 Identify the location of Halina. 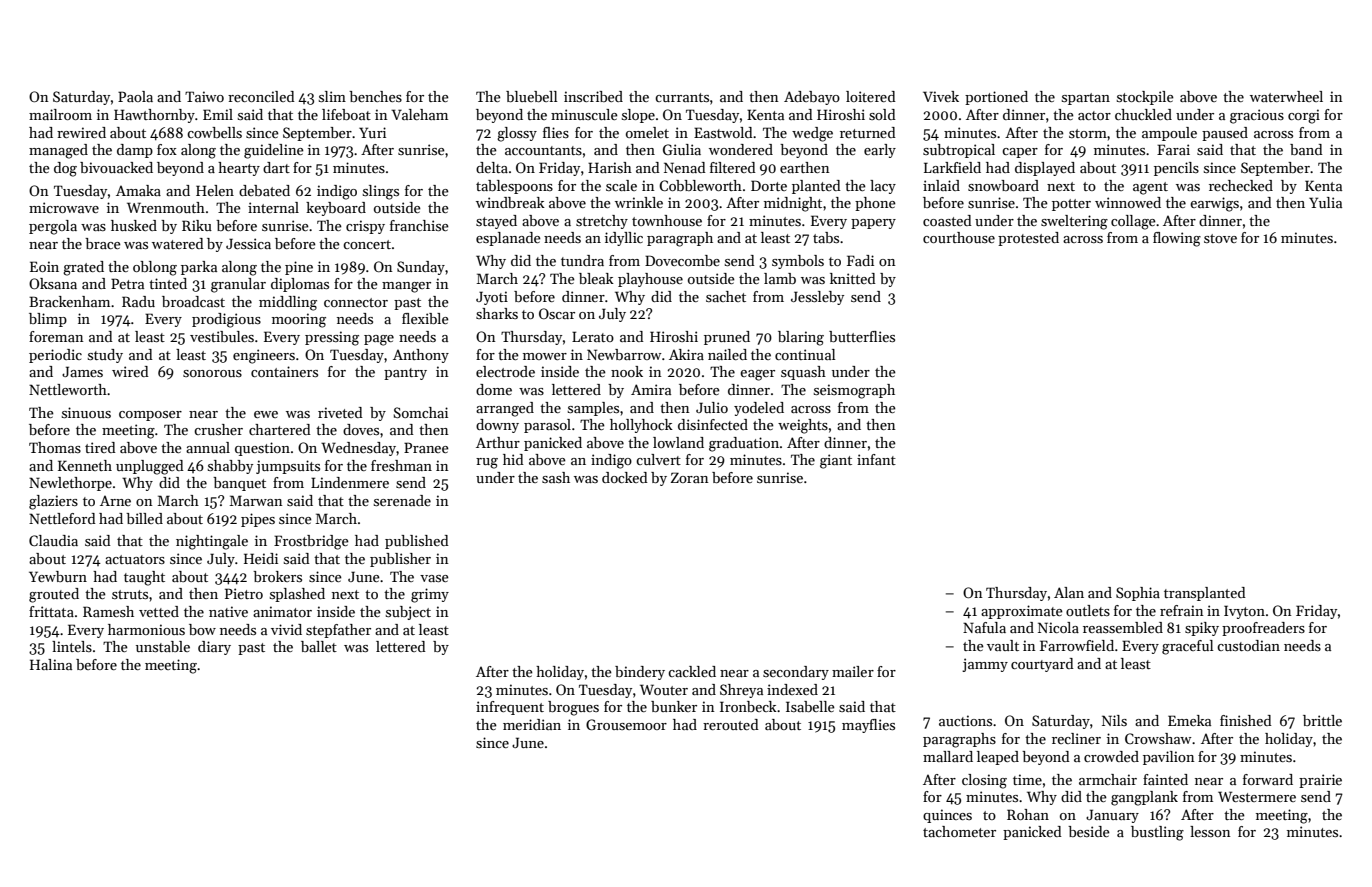
(51, 664).
